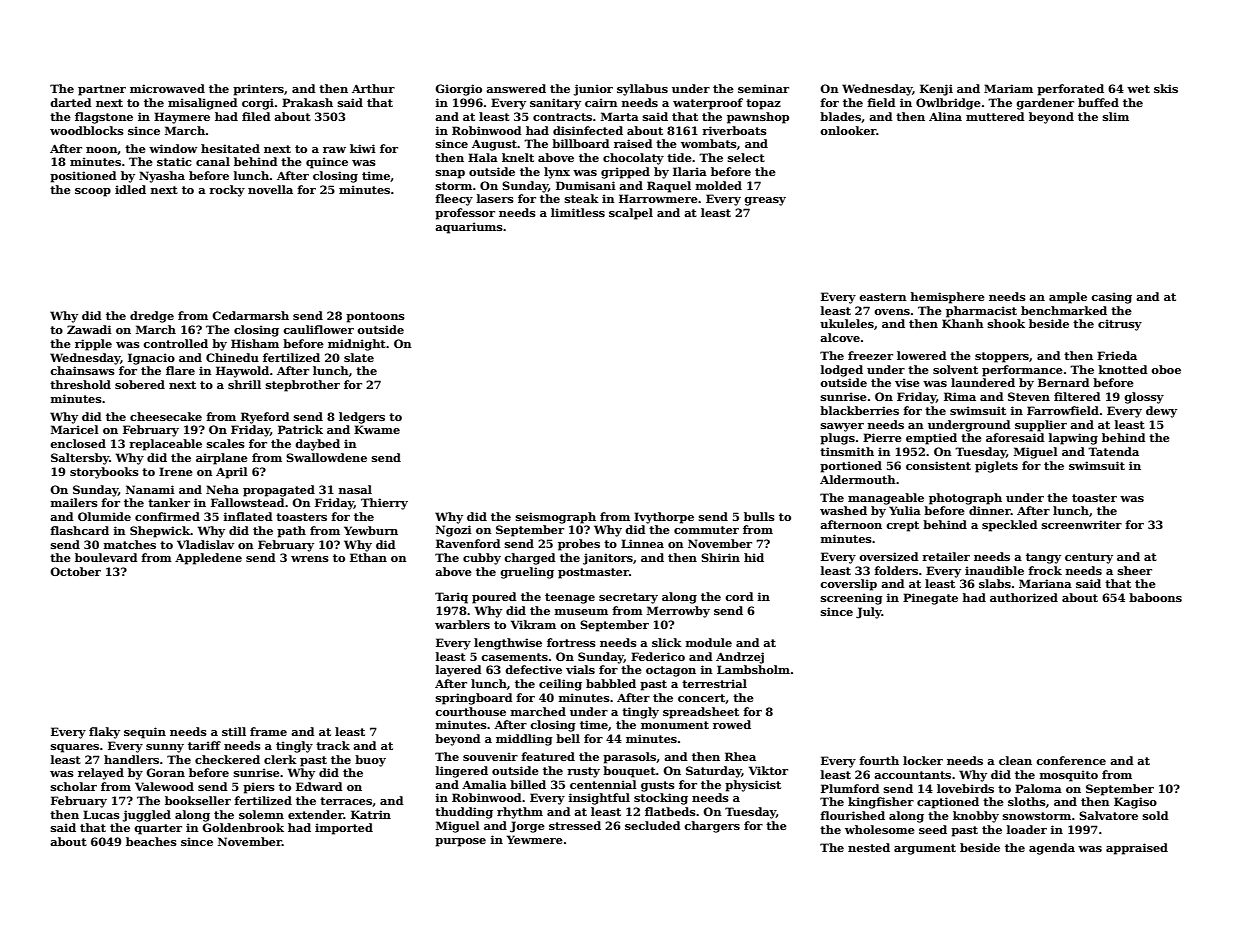 This screenshot has width=1233, height=952. What do you see at coordinates (1052, 849) in the screenshot?
I see `agenda` at bounding box center [1052, 849].
